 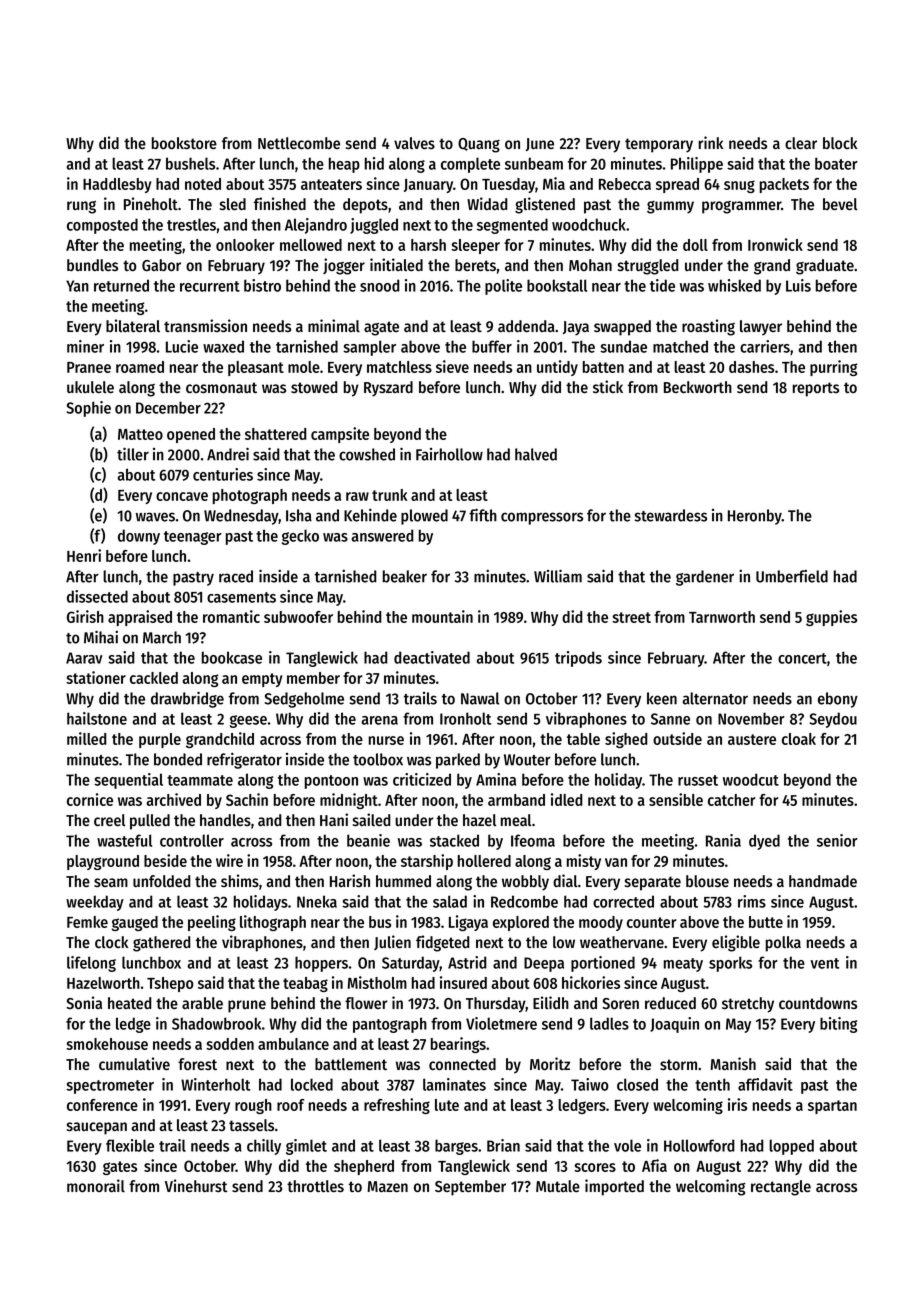 I want to click on Aarav, so click(x=84, y=658).
